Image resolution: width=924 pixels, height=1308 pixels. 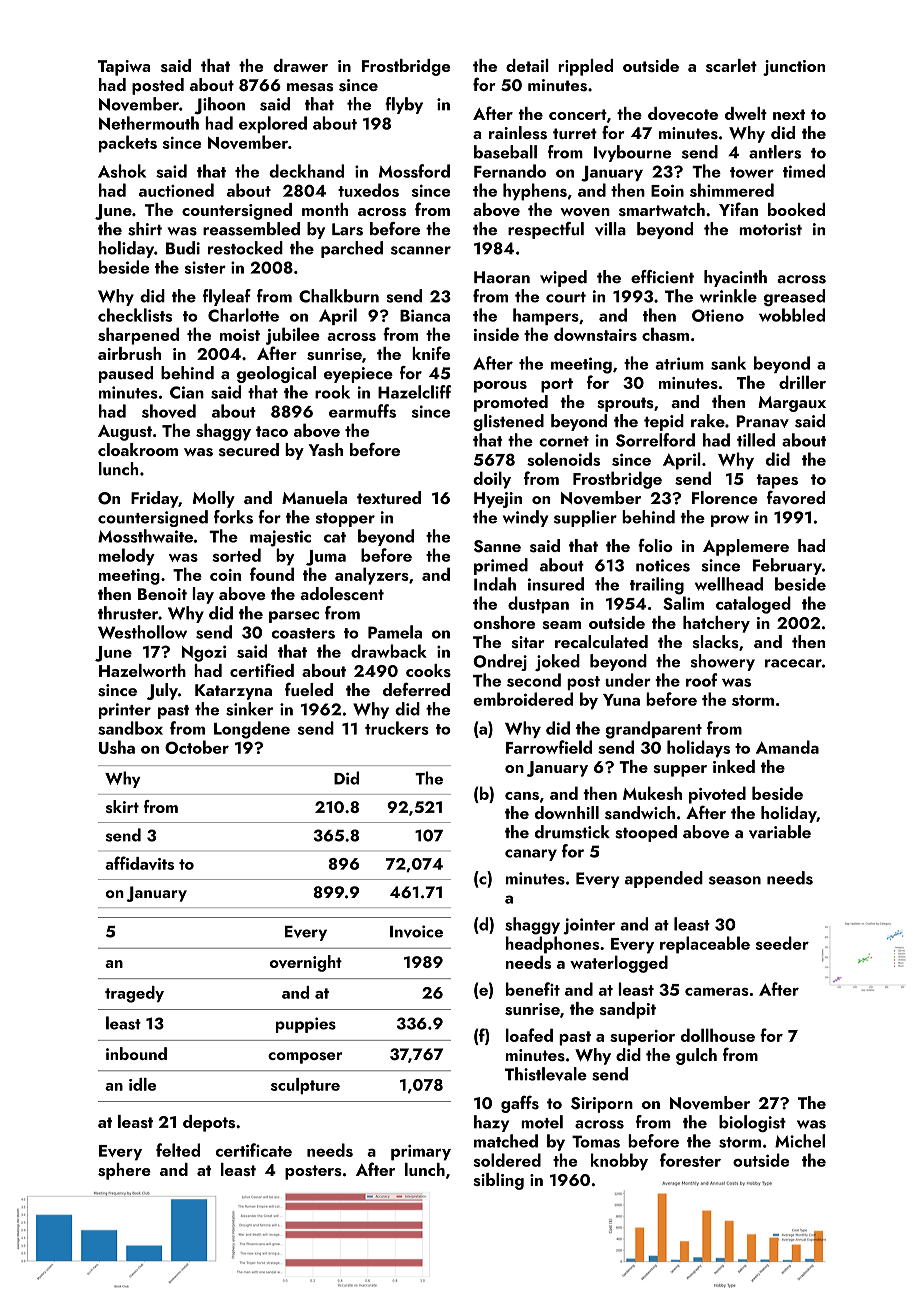 I want to click on Amanda, so click(x=787, y=747).
